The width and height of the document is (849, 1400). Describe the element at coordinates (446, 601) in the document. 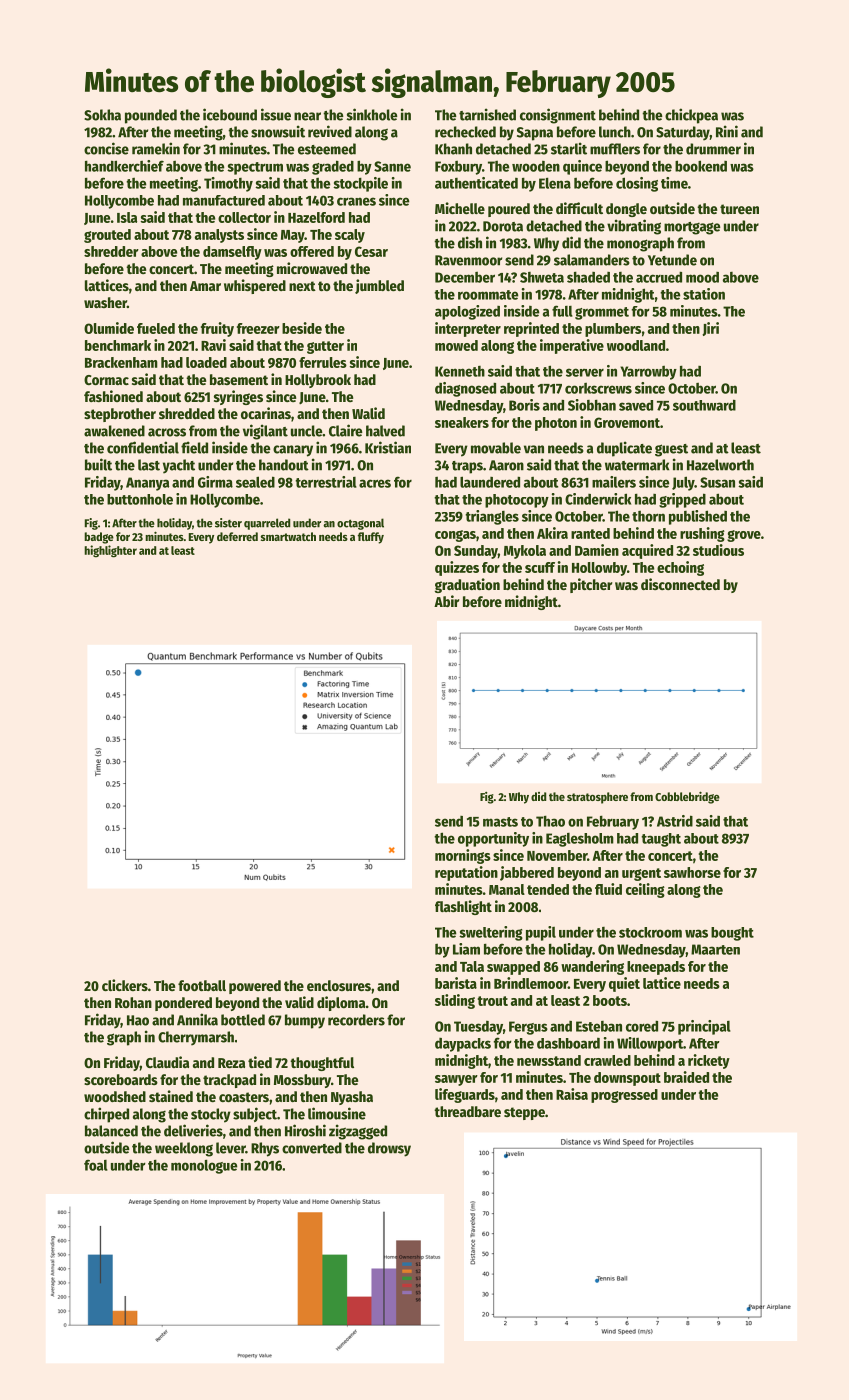

I see `Abir` at that location.
